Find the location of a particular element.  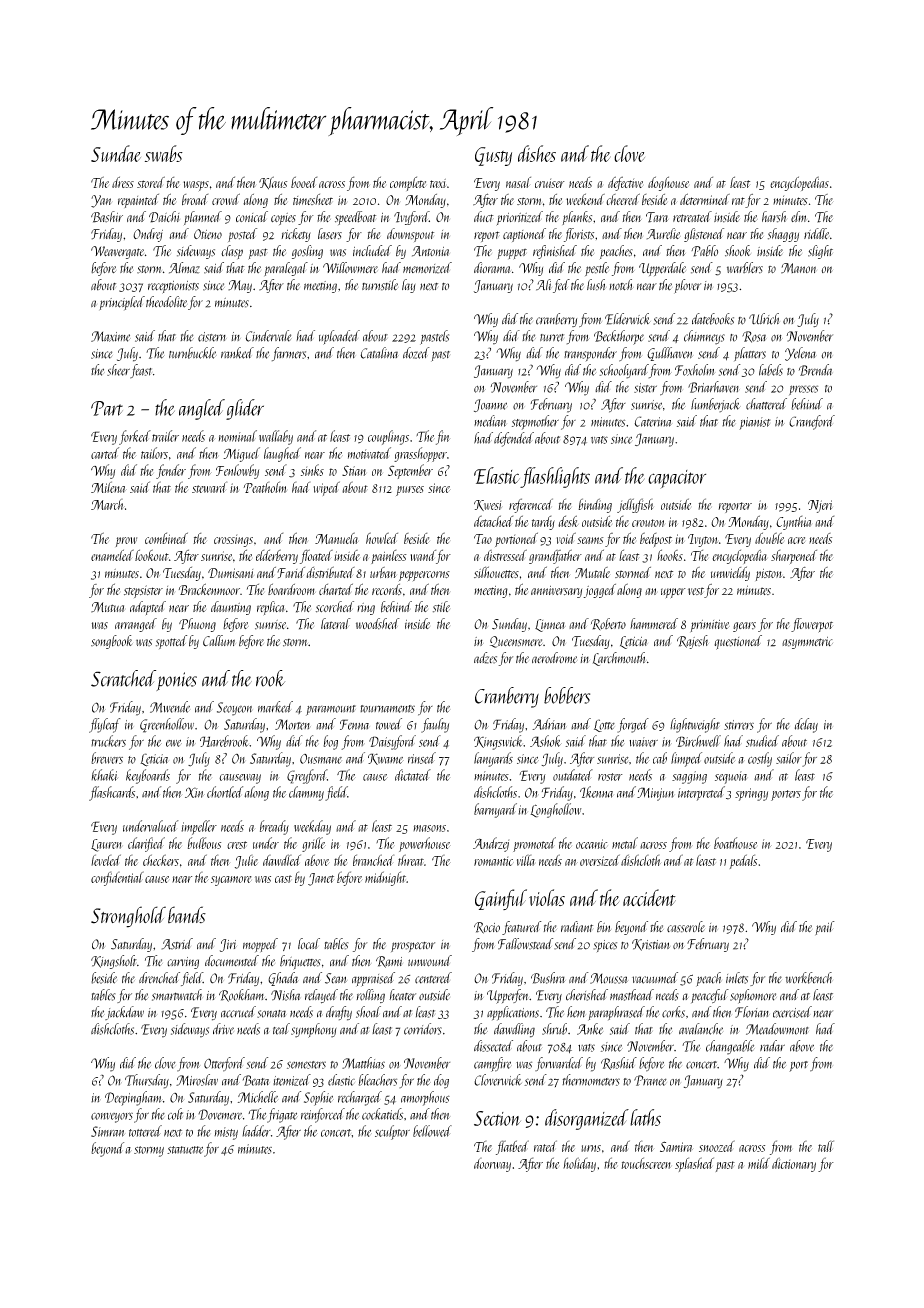

Xin is located at coordinates (195, 792).
